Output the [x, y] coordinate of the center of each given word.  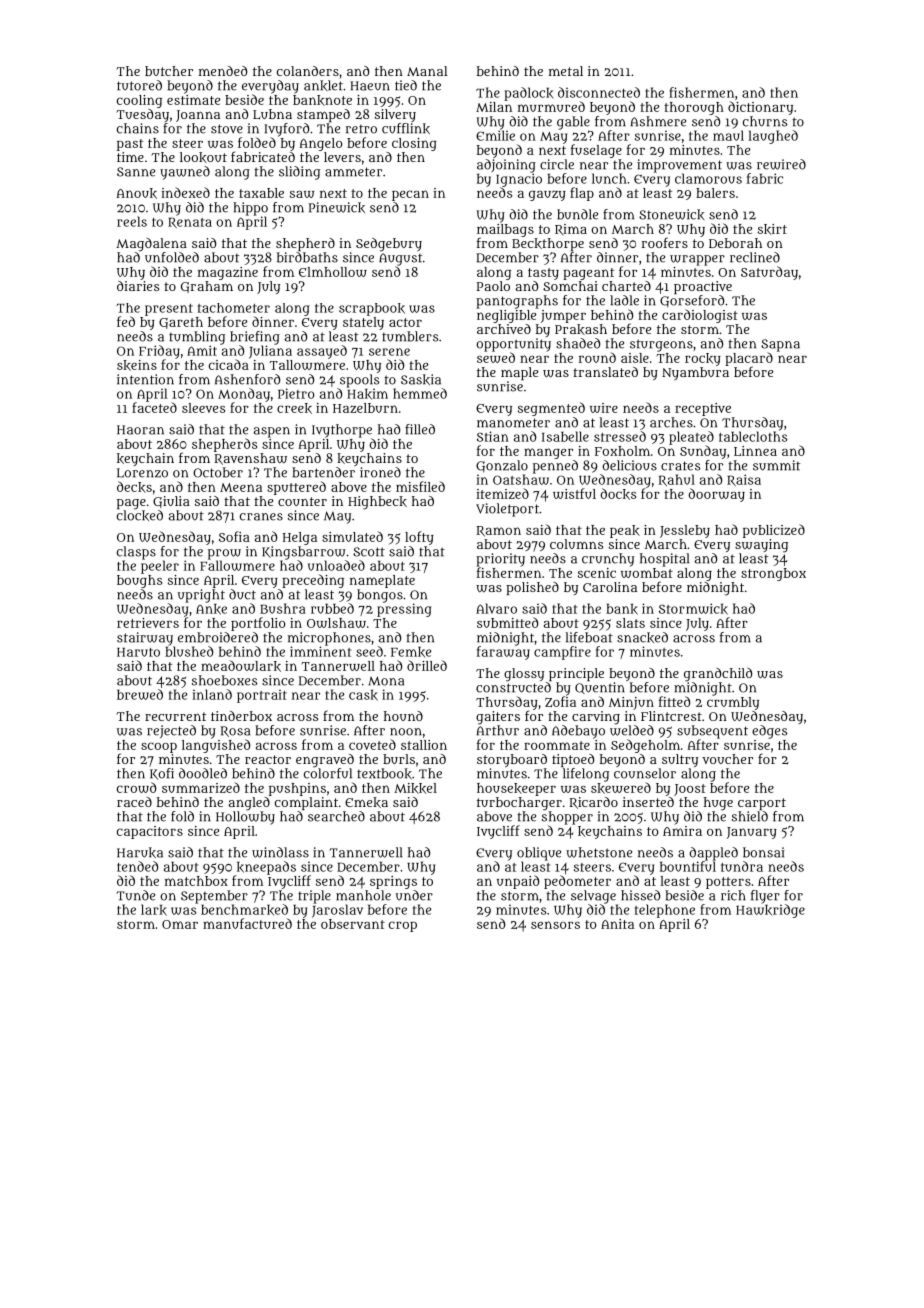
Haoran [140, 430]
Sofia [234, 536]
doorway [716, 495]
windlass [280, 852]
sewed [496, 357]
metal [566, 71]
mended [223, 71]
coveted [372, 744]
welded [632, 730]
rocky [703, 359]
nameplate [382, 581]
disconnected [599, 92]
